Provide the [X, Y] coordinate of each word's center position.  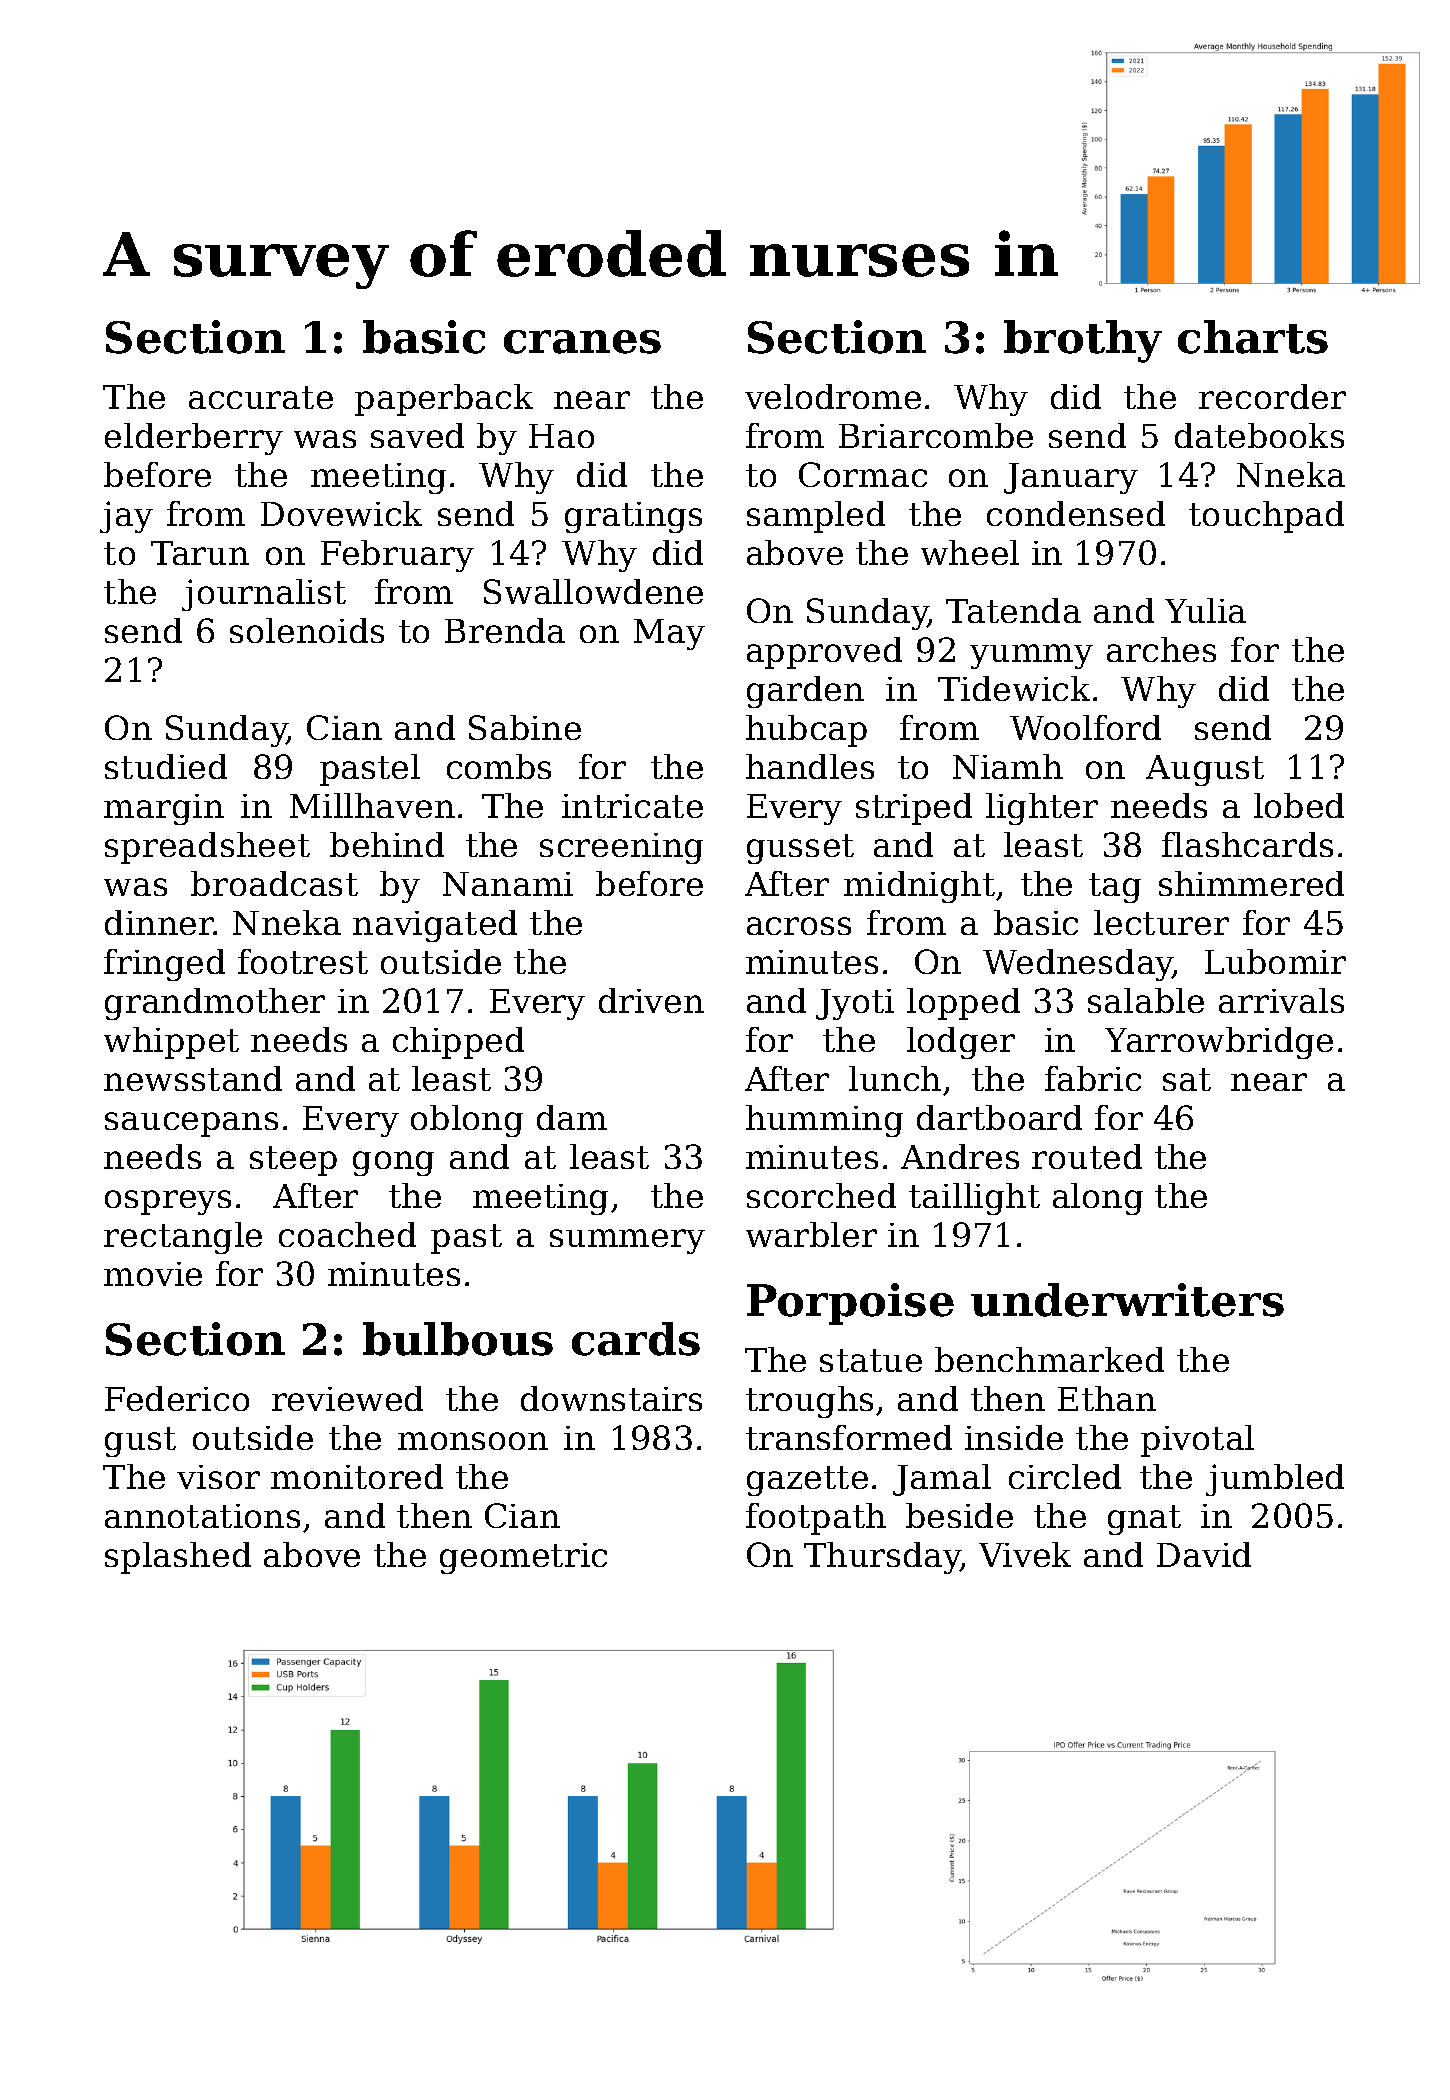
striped [914, 809]
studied [166, 766]
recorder [1272, 396]
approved [824, 653]
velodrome [833, 396]
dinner [159, 922]
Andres [960, 1156]
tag [1115, 888]
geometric [523, 1558]
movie [153, 1274]
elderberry [194, 439]
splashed [178, 1558]
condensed [1076, 513]
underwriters [1127, 1300]
